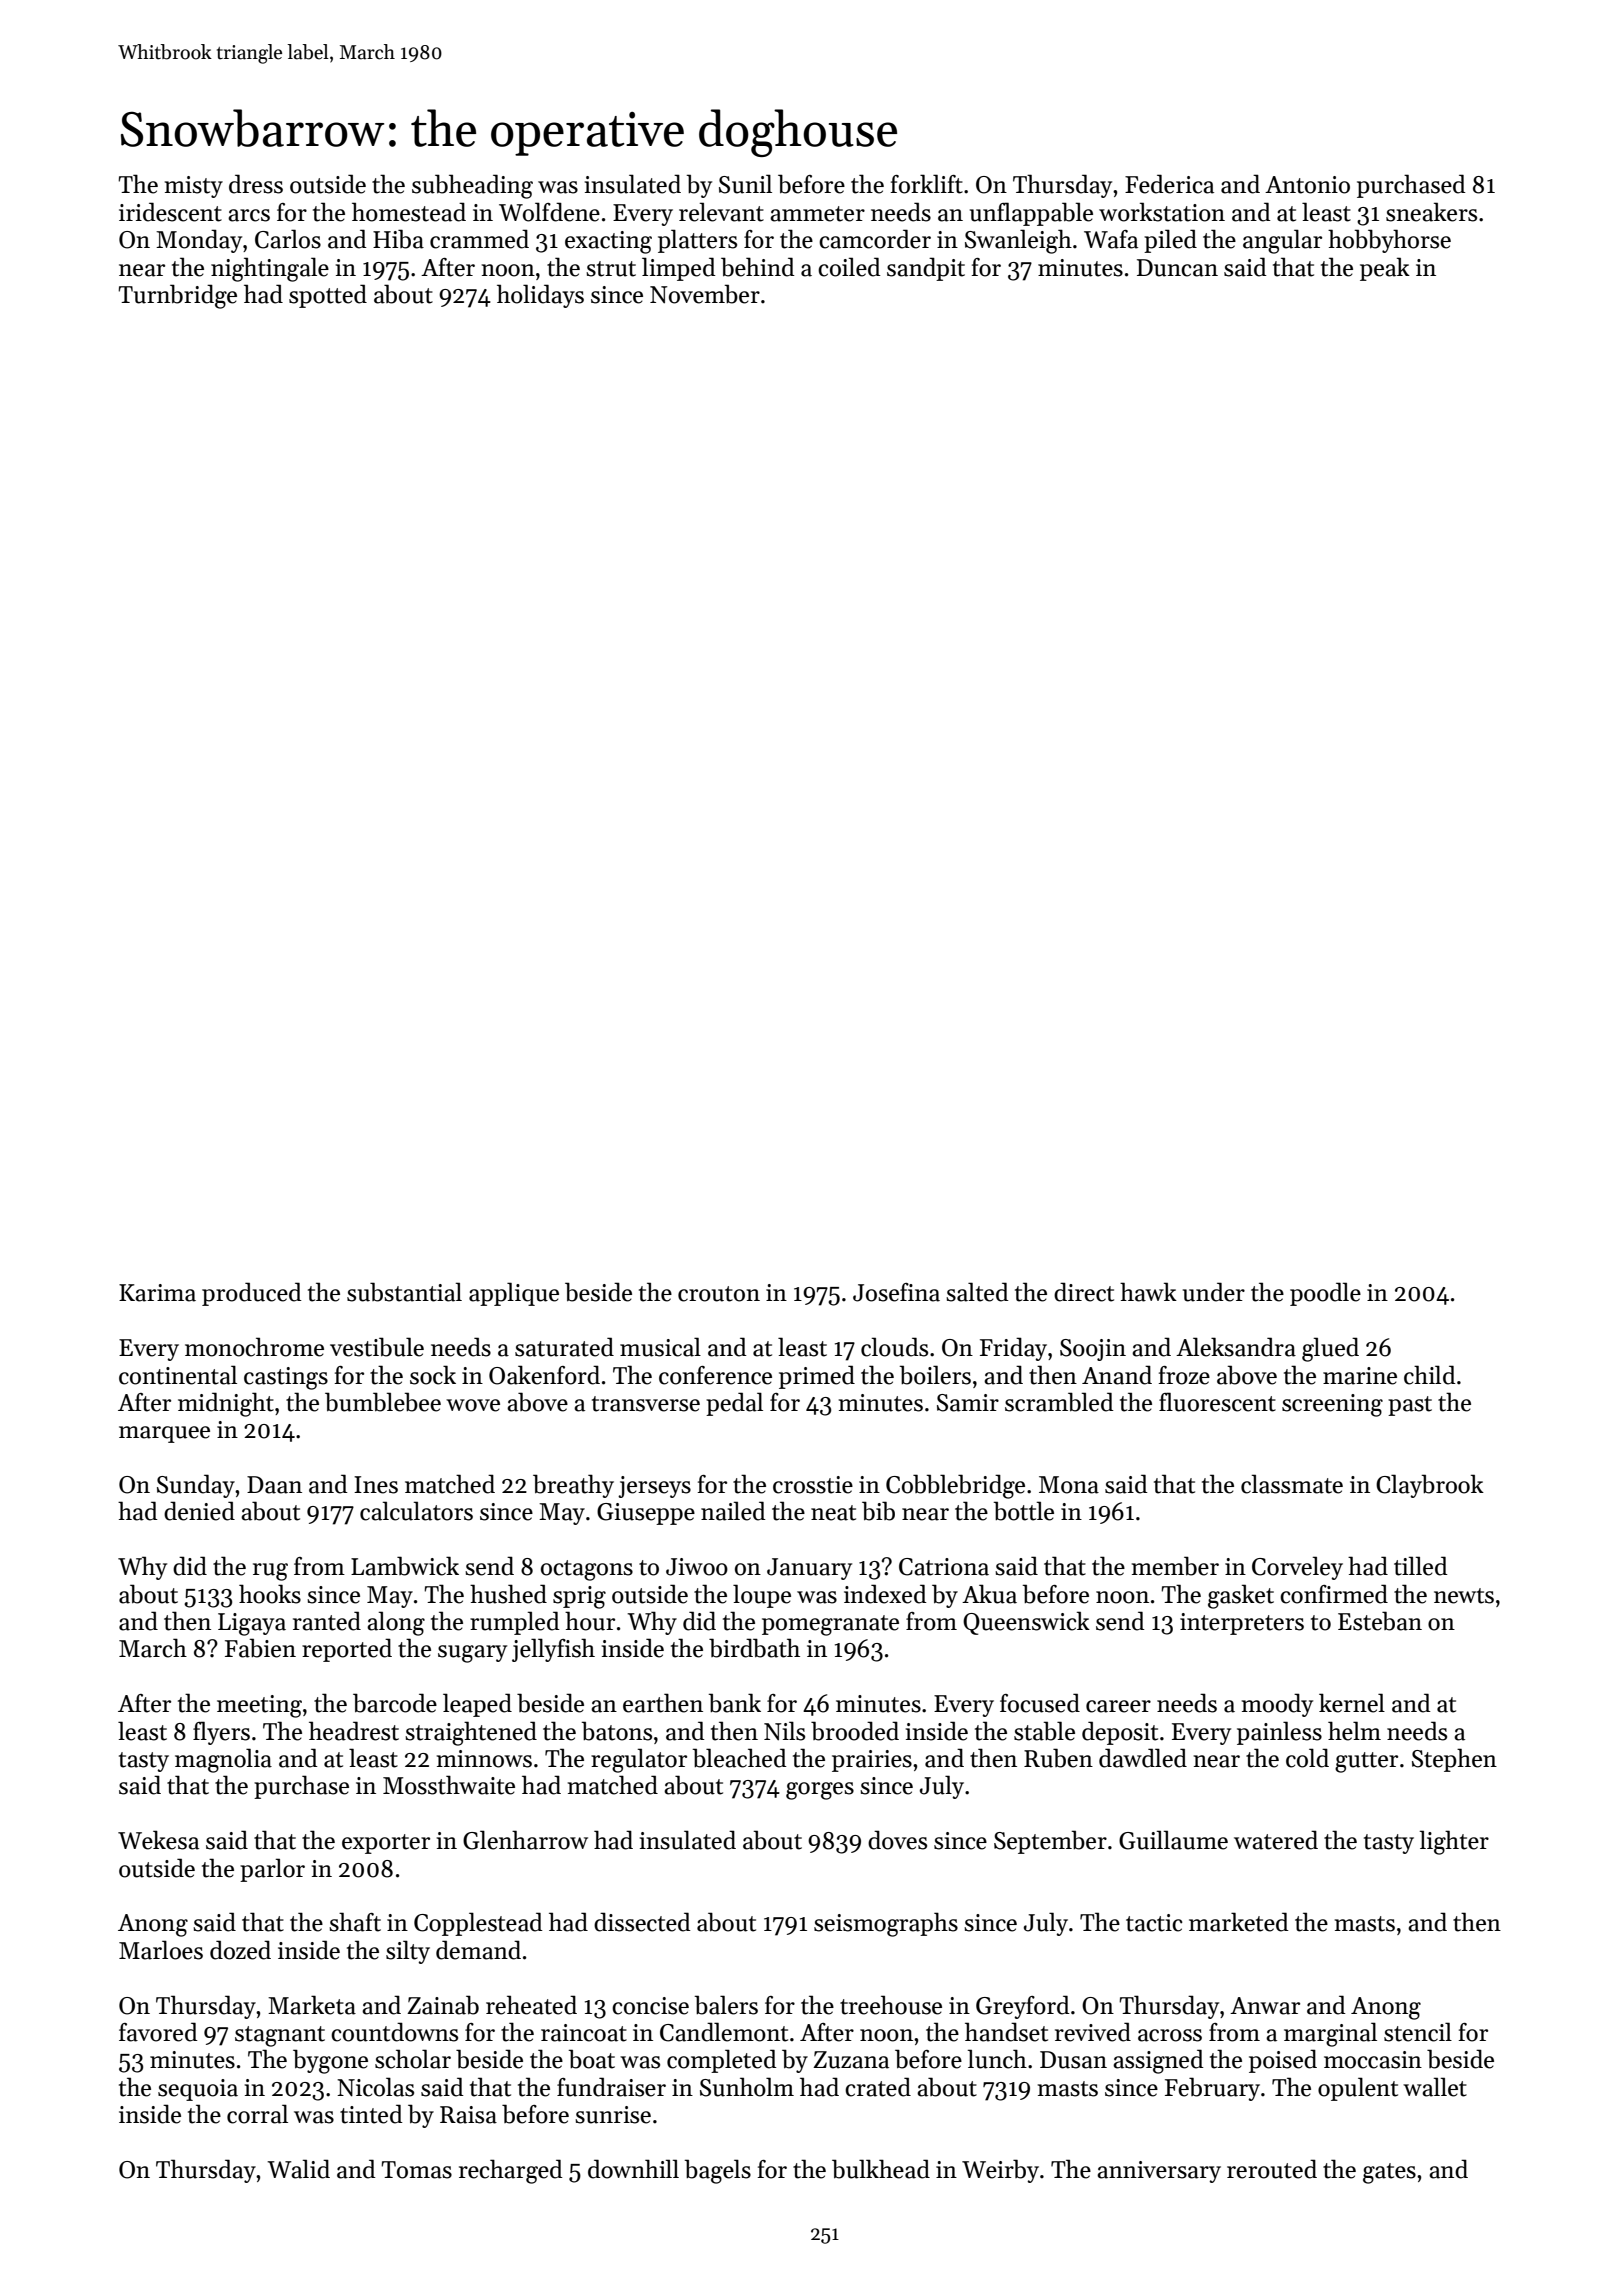 This document has height=2292, width=1620. What do you see at coordinates (977, 1292) in the document?
I see `salted` at bounding box center [977, 1292].
